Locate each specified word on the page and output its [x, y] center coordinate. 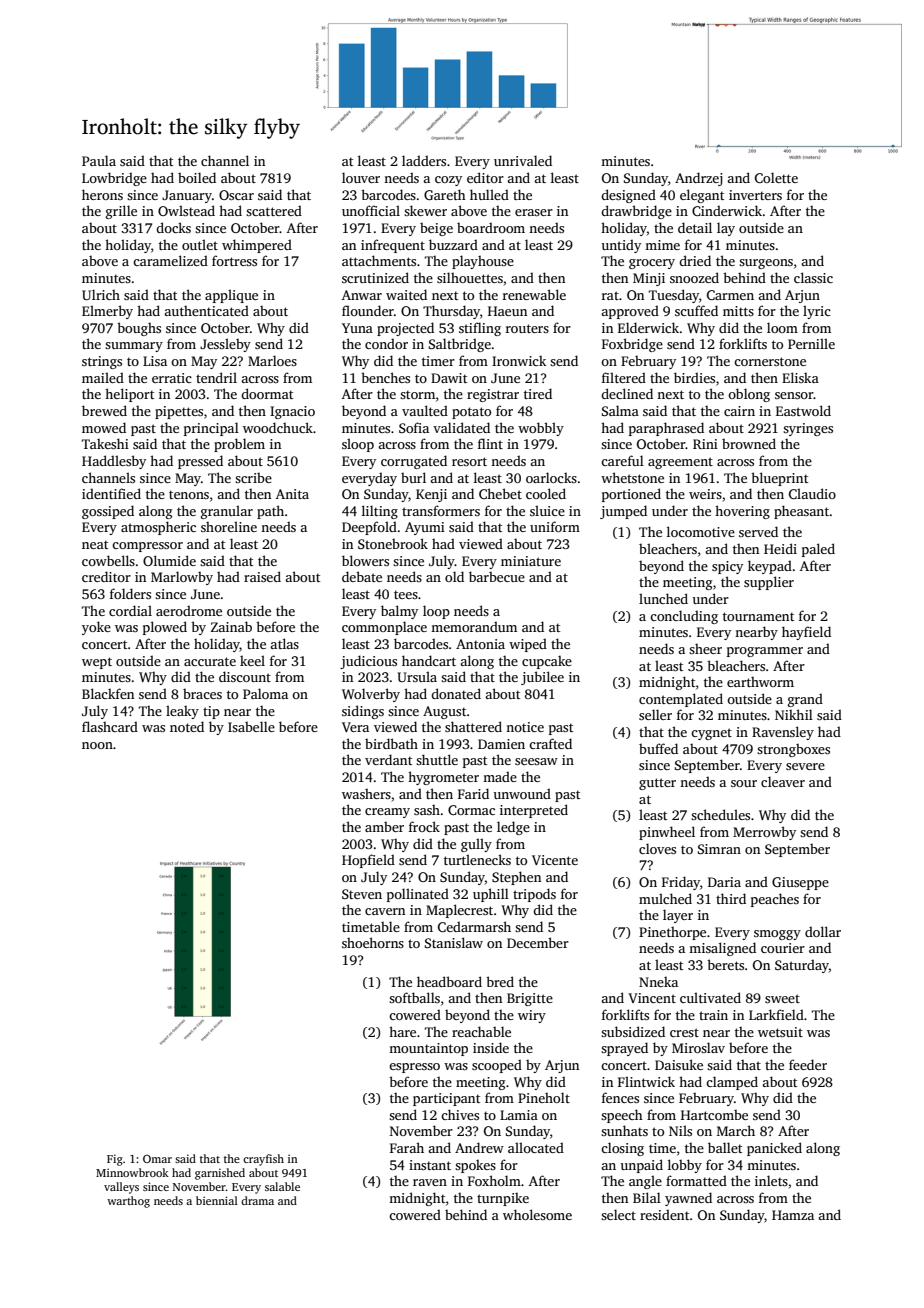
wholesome [537, 1214]
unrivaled [523, 160]
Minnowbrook [132, 1172]
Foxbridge [632, 345]
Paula [99, 160]
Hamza [793, 1215]
